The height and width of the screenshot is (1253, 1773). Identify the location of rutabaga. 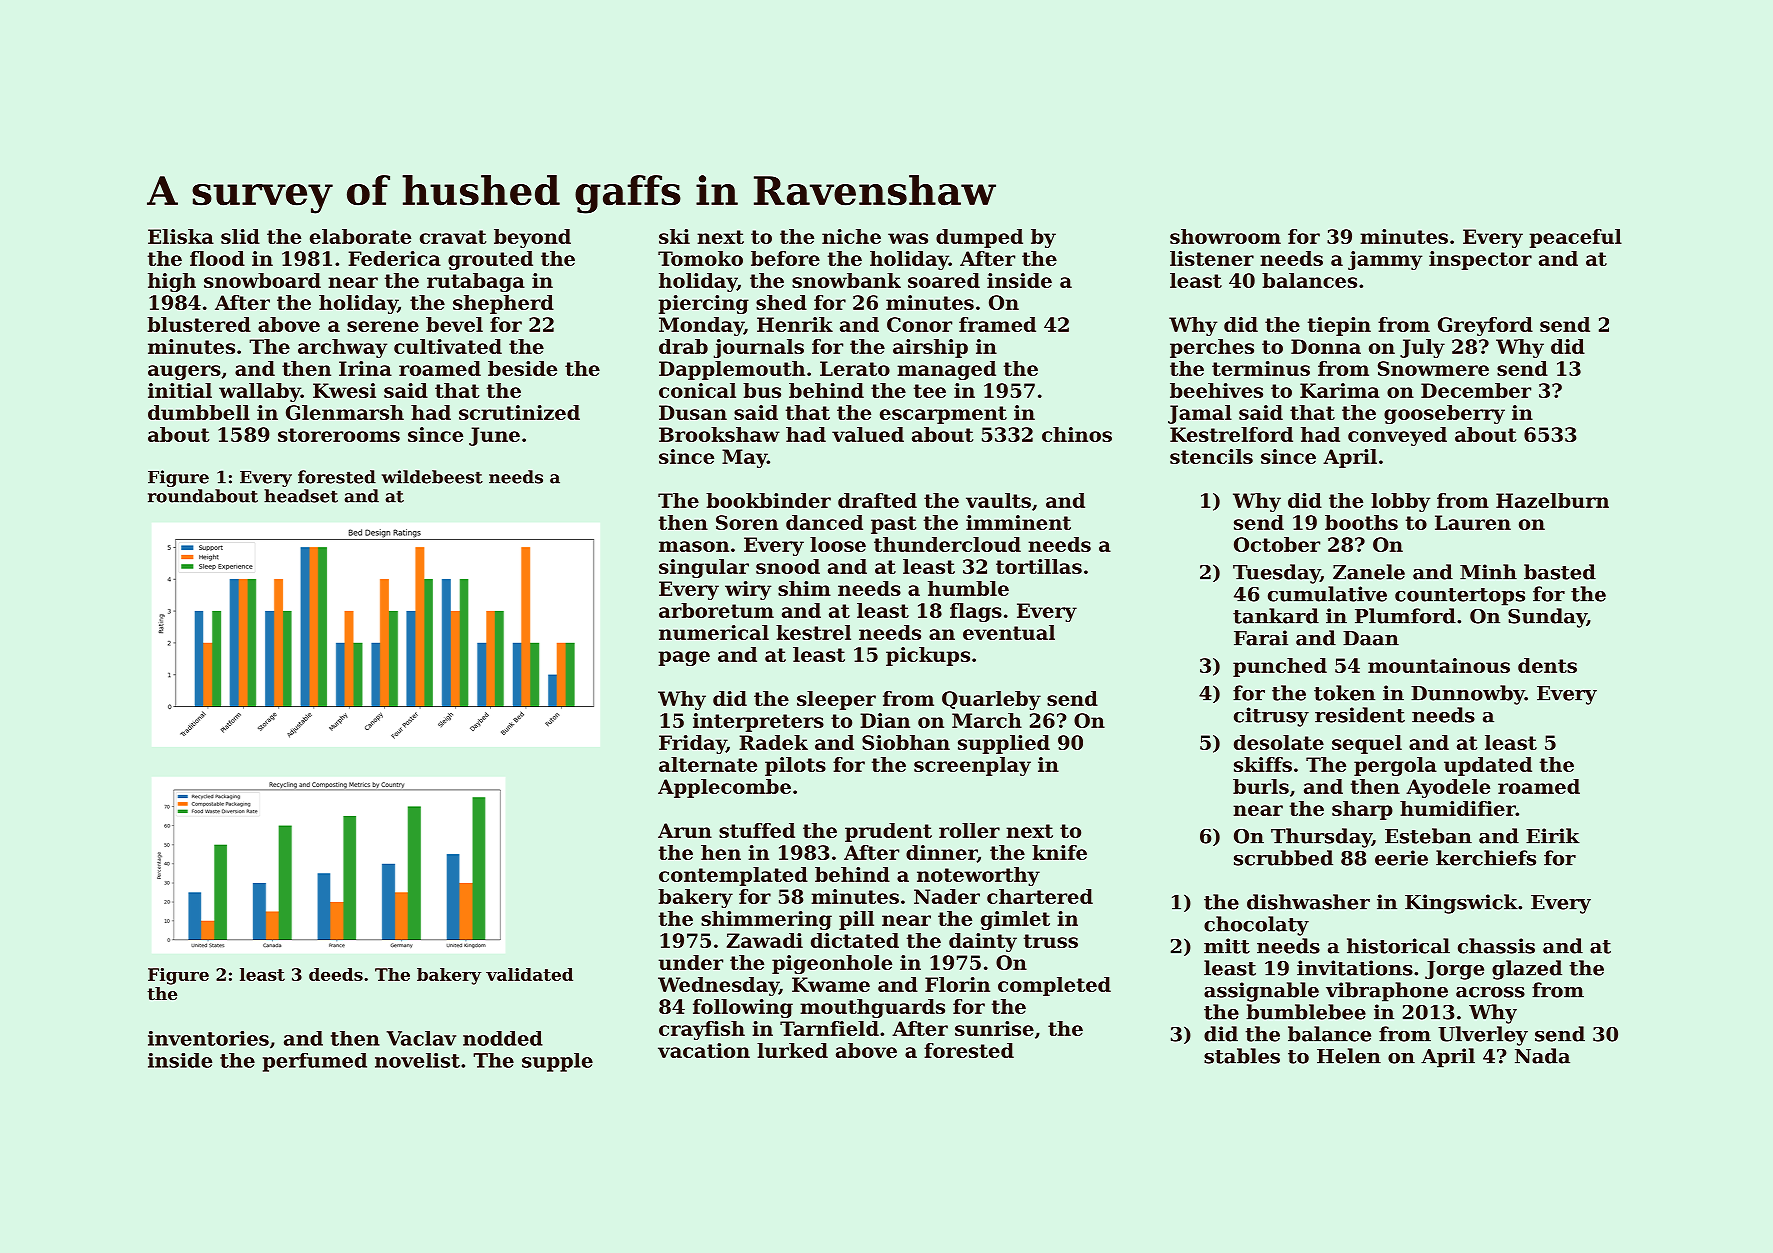
(476, 282).
